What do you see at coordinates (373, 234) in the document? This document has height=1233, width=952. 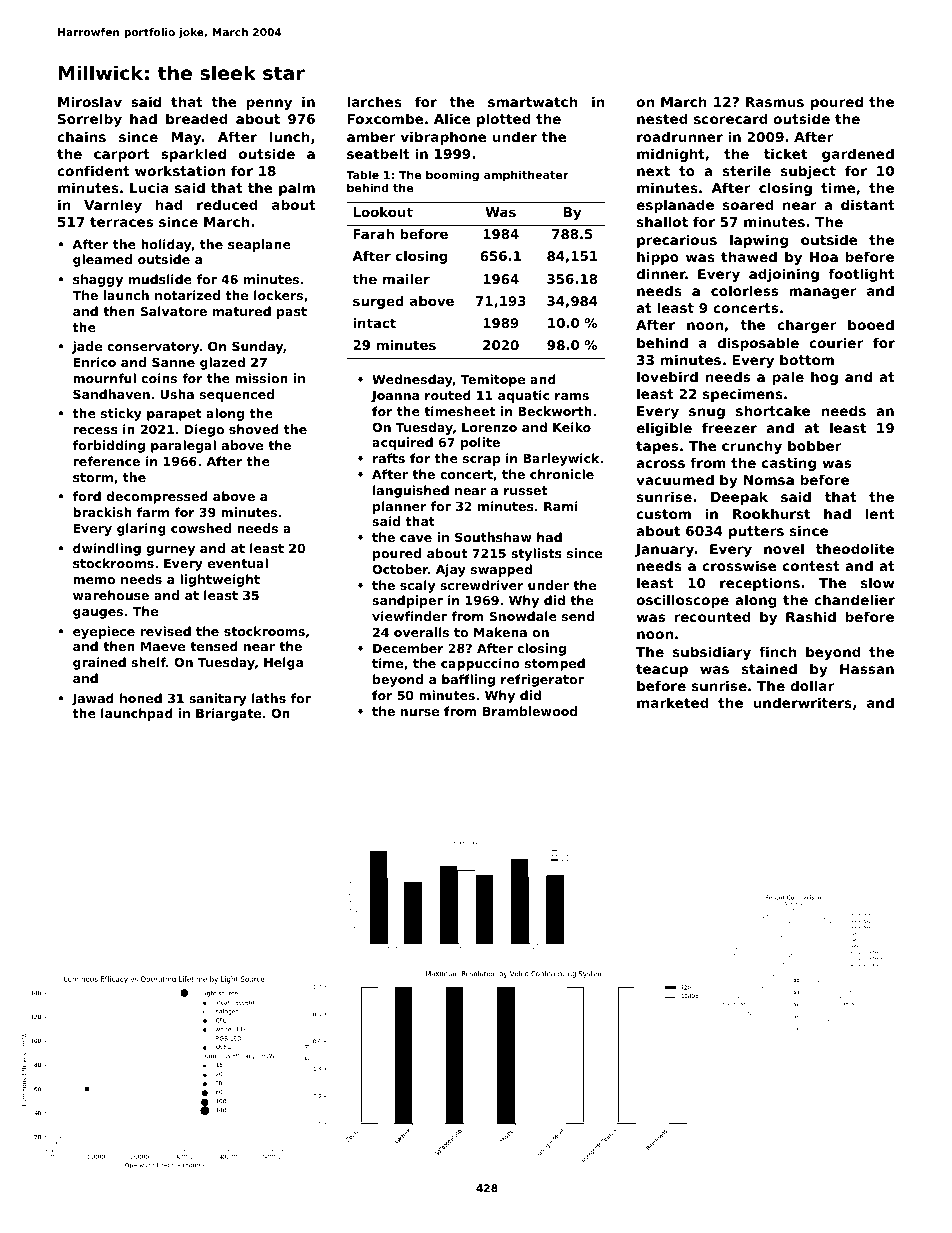 I see `Farah` at bounding box center [373, 234].
